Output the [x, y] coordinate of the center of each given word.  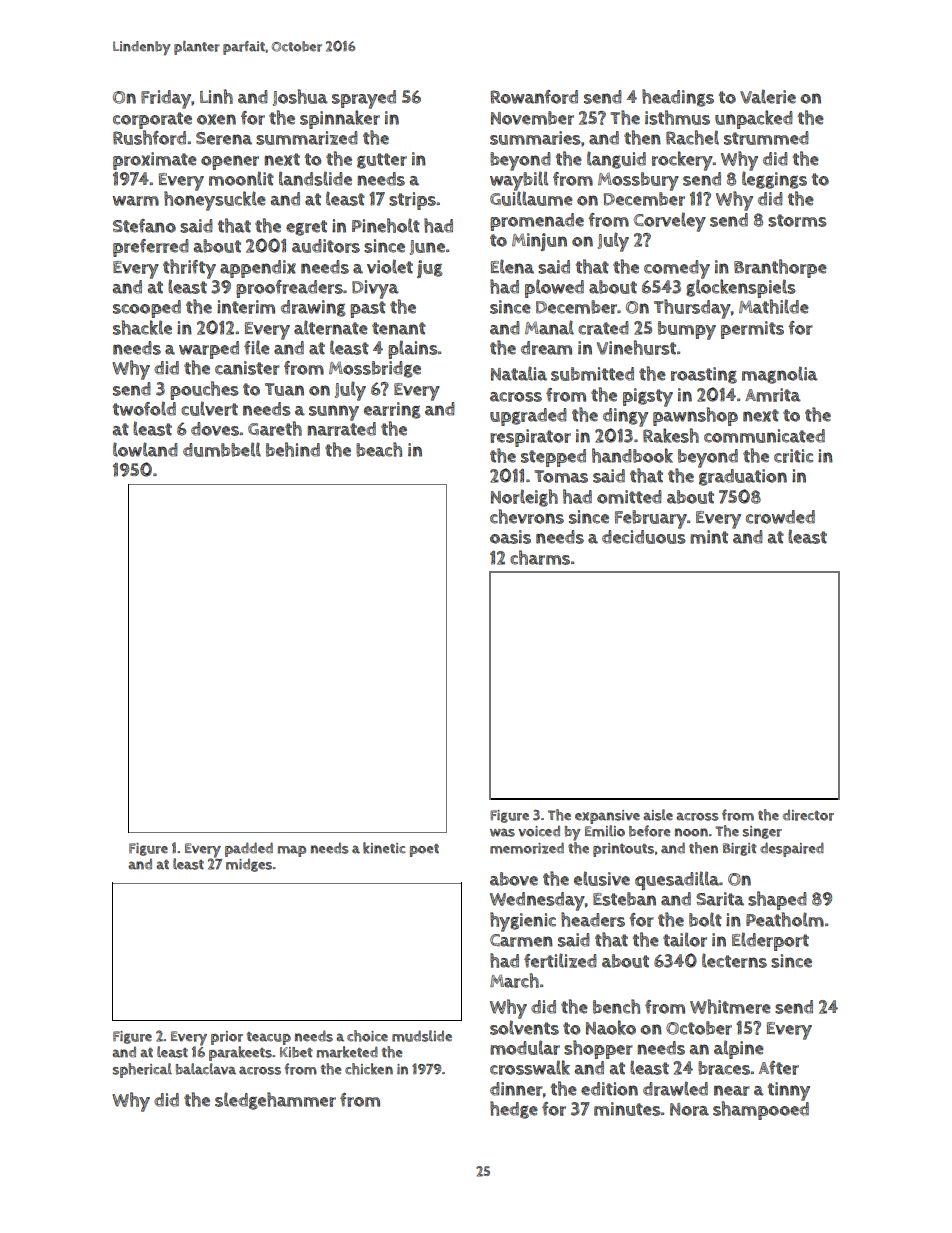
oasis [510, 537]
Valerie [768, 96]
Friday [166, 99]
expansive [607, 817]
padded [249, 849]
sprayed [364, 99]
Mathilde [774, 306]
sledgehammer [275, 1101]
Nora [689, 1109]
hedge [514, 1110]
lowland [145, 449]
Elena [512, 266]
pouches [204, 390]
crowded [780, 517]
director [808, 815]
